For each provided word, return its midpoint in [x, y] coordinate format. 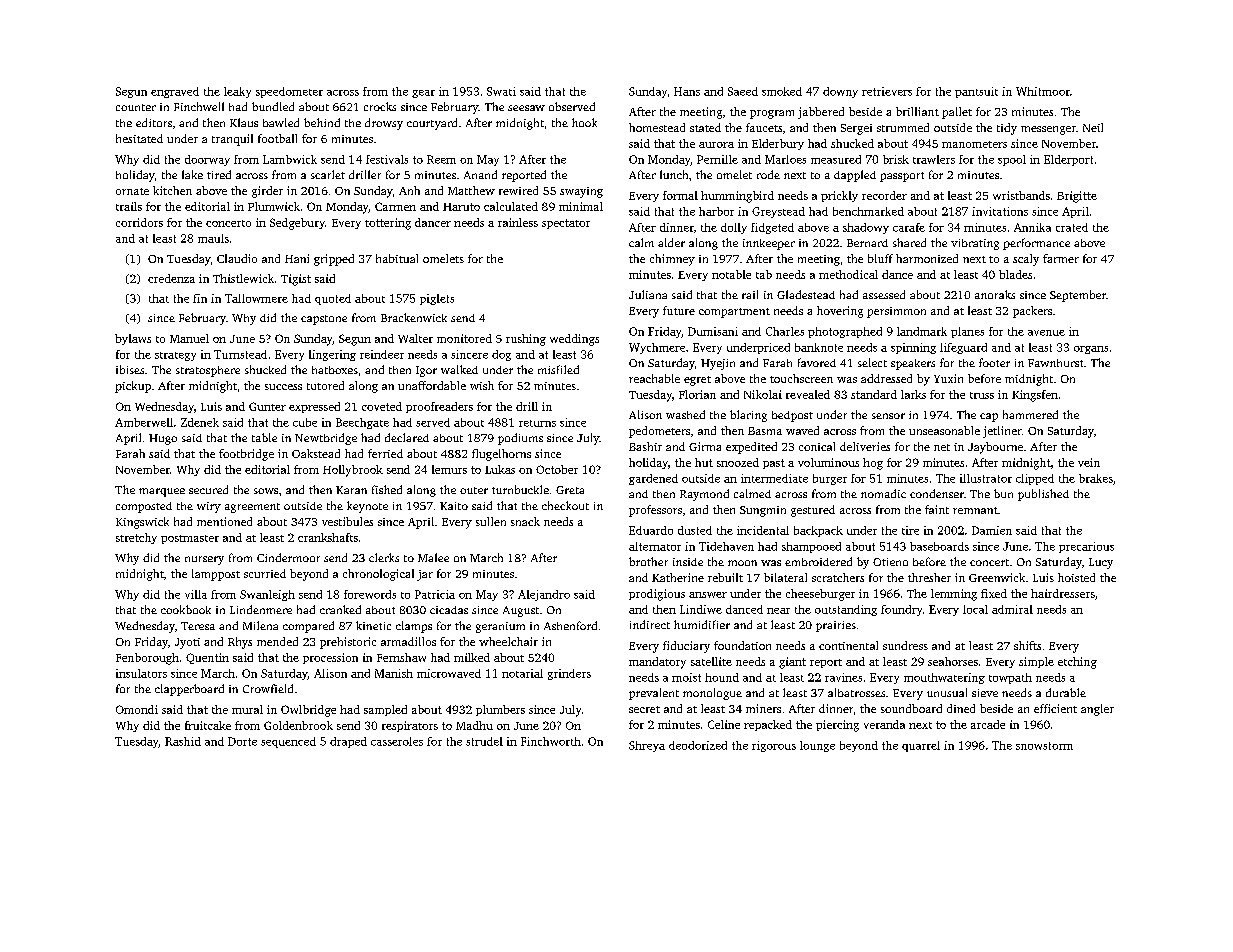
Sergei [856, 129]
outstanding [846, 610]
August [521, 611]
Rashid [183, 741]
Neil [1093, 127]
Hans [687, 91]
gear [423, 94]
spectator [566, 224]
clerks [384, 557]
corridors [139, 222]
